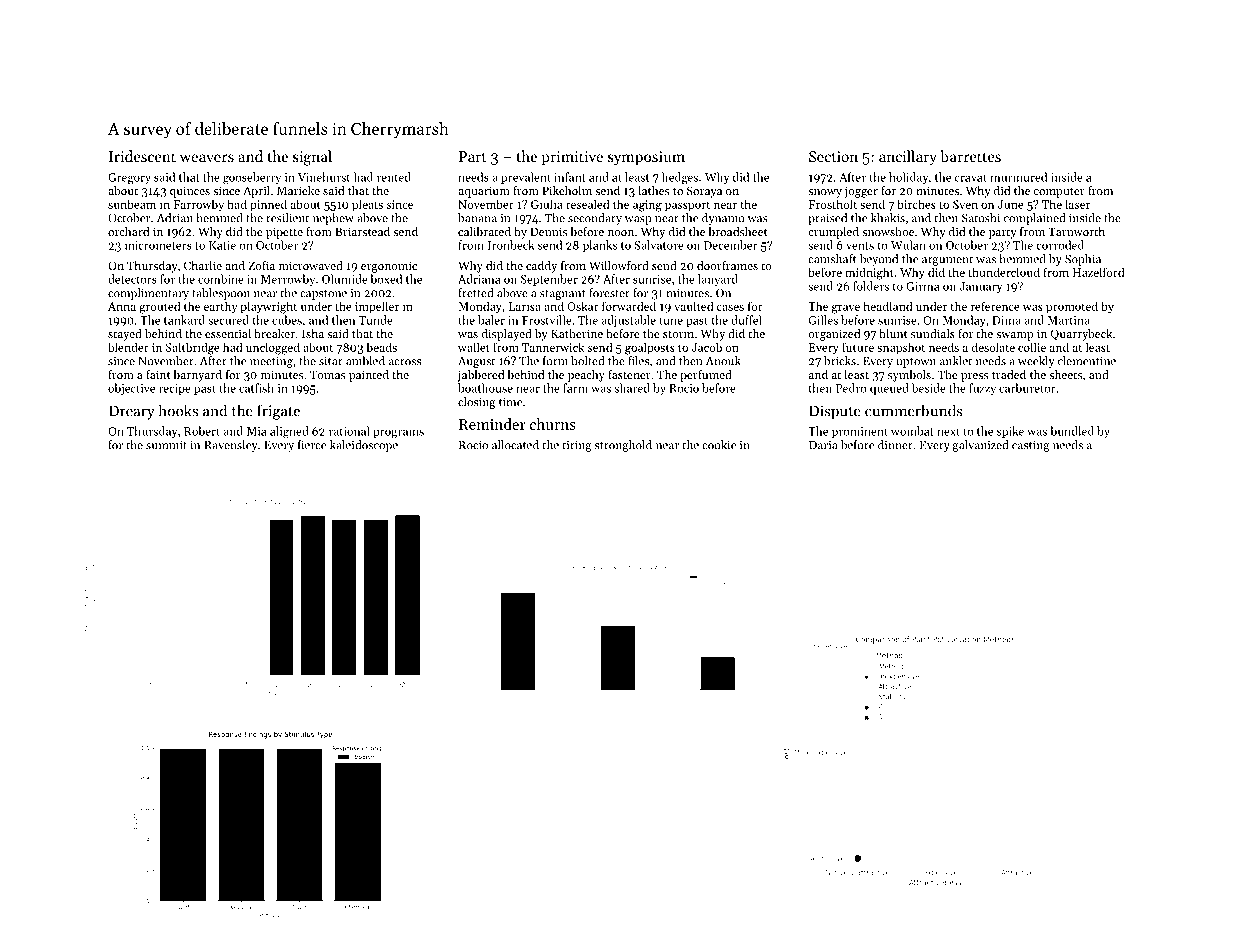 This screenshot has width=1233, height=952. I want to click on dinner, so click(895, 445).
